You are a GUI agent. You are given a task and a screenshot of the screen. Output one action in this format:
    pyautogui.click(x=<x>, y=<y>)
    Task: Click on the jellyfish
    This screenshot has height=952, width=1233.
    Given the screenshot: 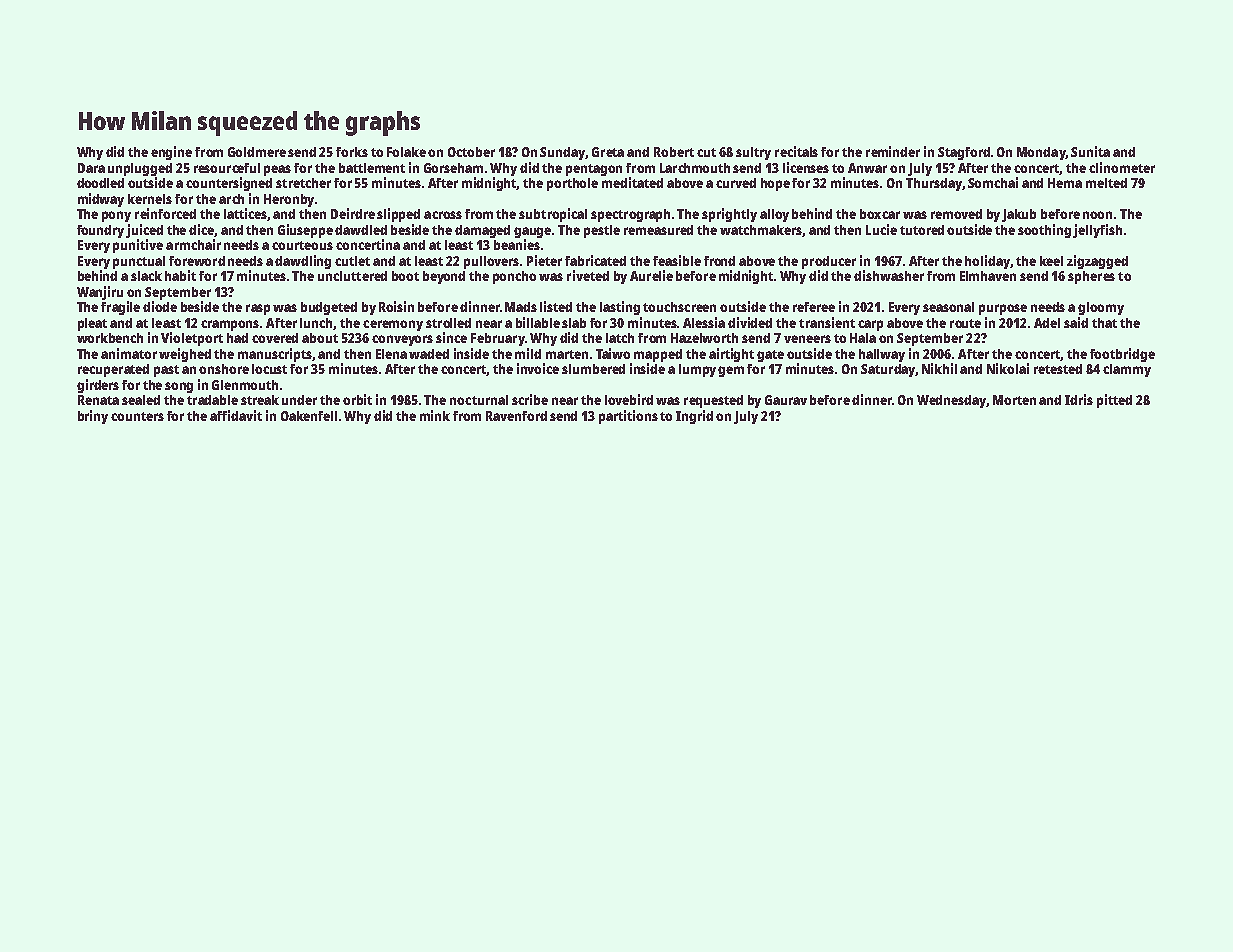 What is the action you would take?
    pyautogui.click(x=1097, y=231)
